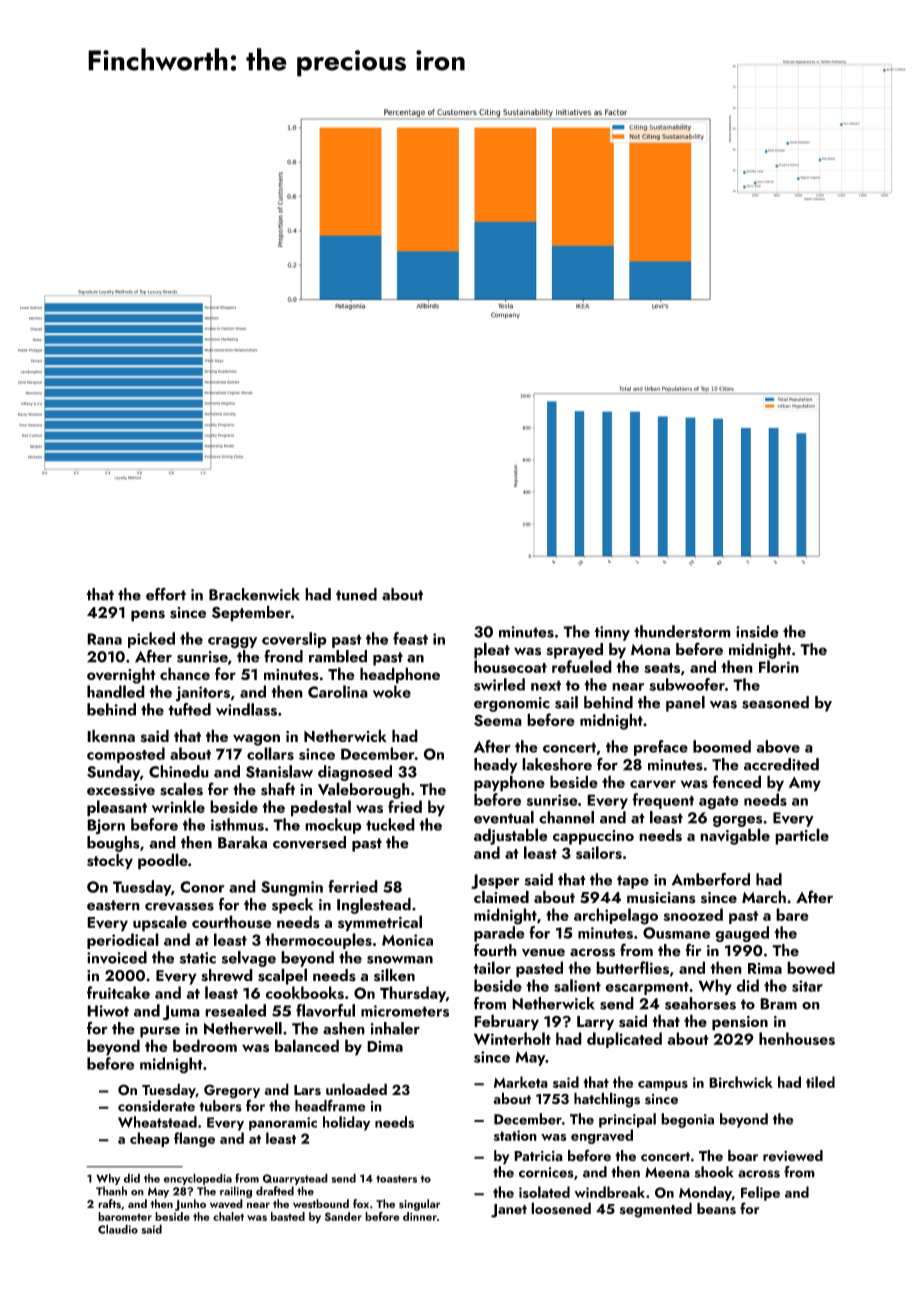 This document has height=1308, width=924. Describe the element at coordinates (501, 896) in the document. I see `claimed` at that location.
